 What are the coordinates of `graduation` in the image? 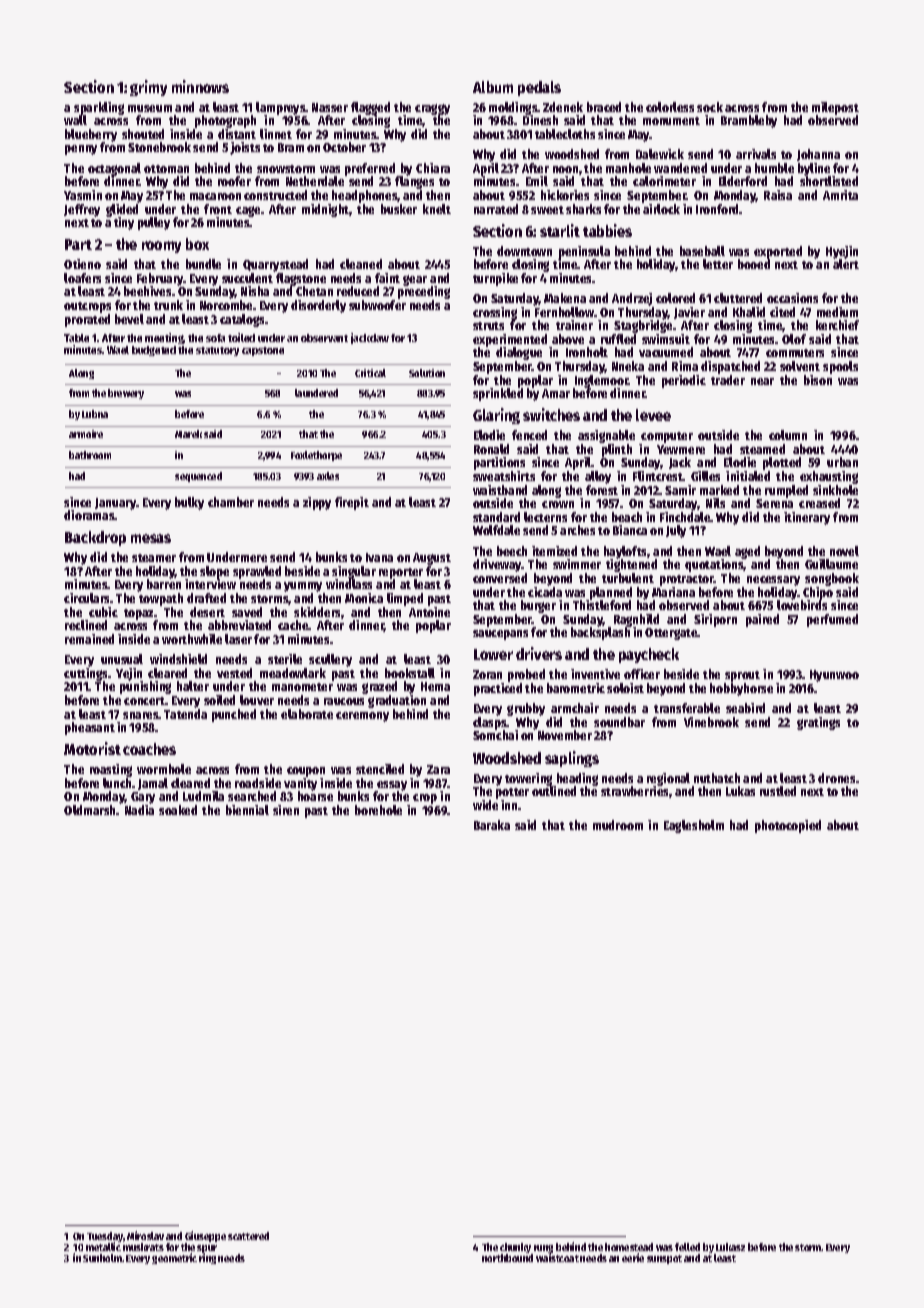 It's located at (397, 701).
